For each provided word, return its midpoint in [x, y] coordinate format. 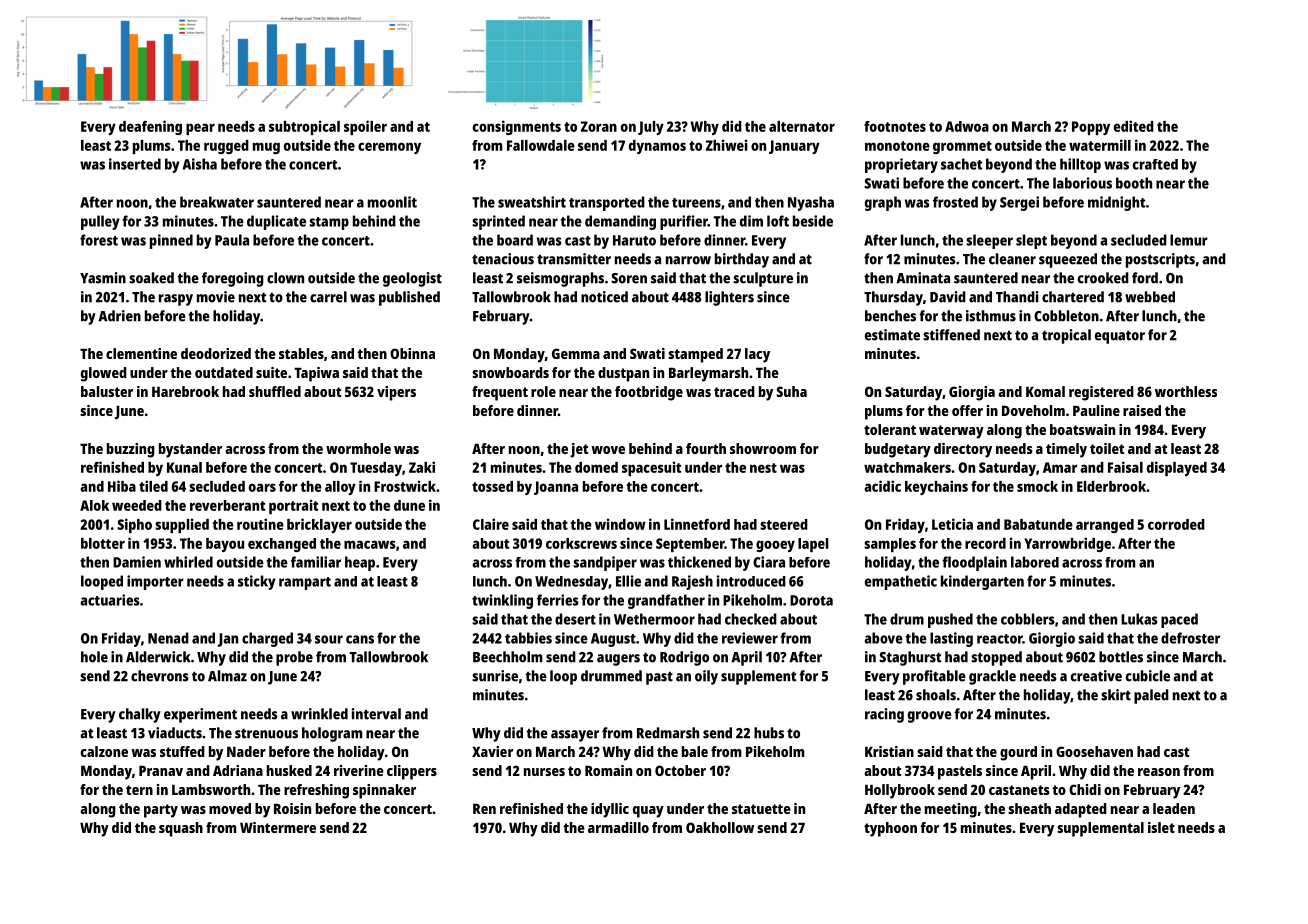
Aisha [200, 164]
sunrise [495, 676]
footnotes [895, 126]
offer [967, 410]
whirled [188, 562]
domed [596, 467]
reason [1159, 772]
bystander [190, 450]
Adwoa [967, 126]
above [883, 638]
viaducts [175, 733]
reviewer [750, 638]
